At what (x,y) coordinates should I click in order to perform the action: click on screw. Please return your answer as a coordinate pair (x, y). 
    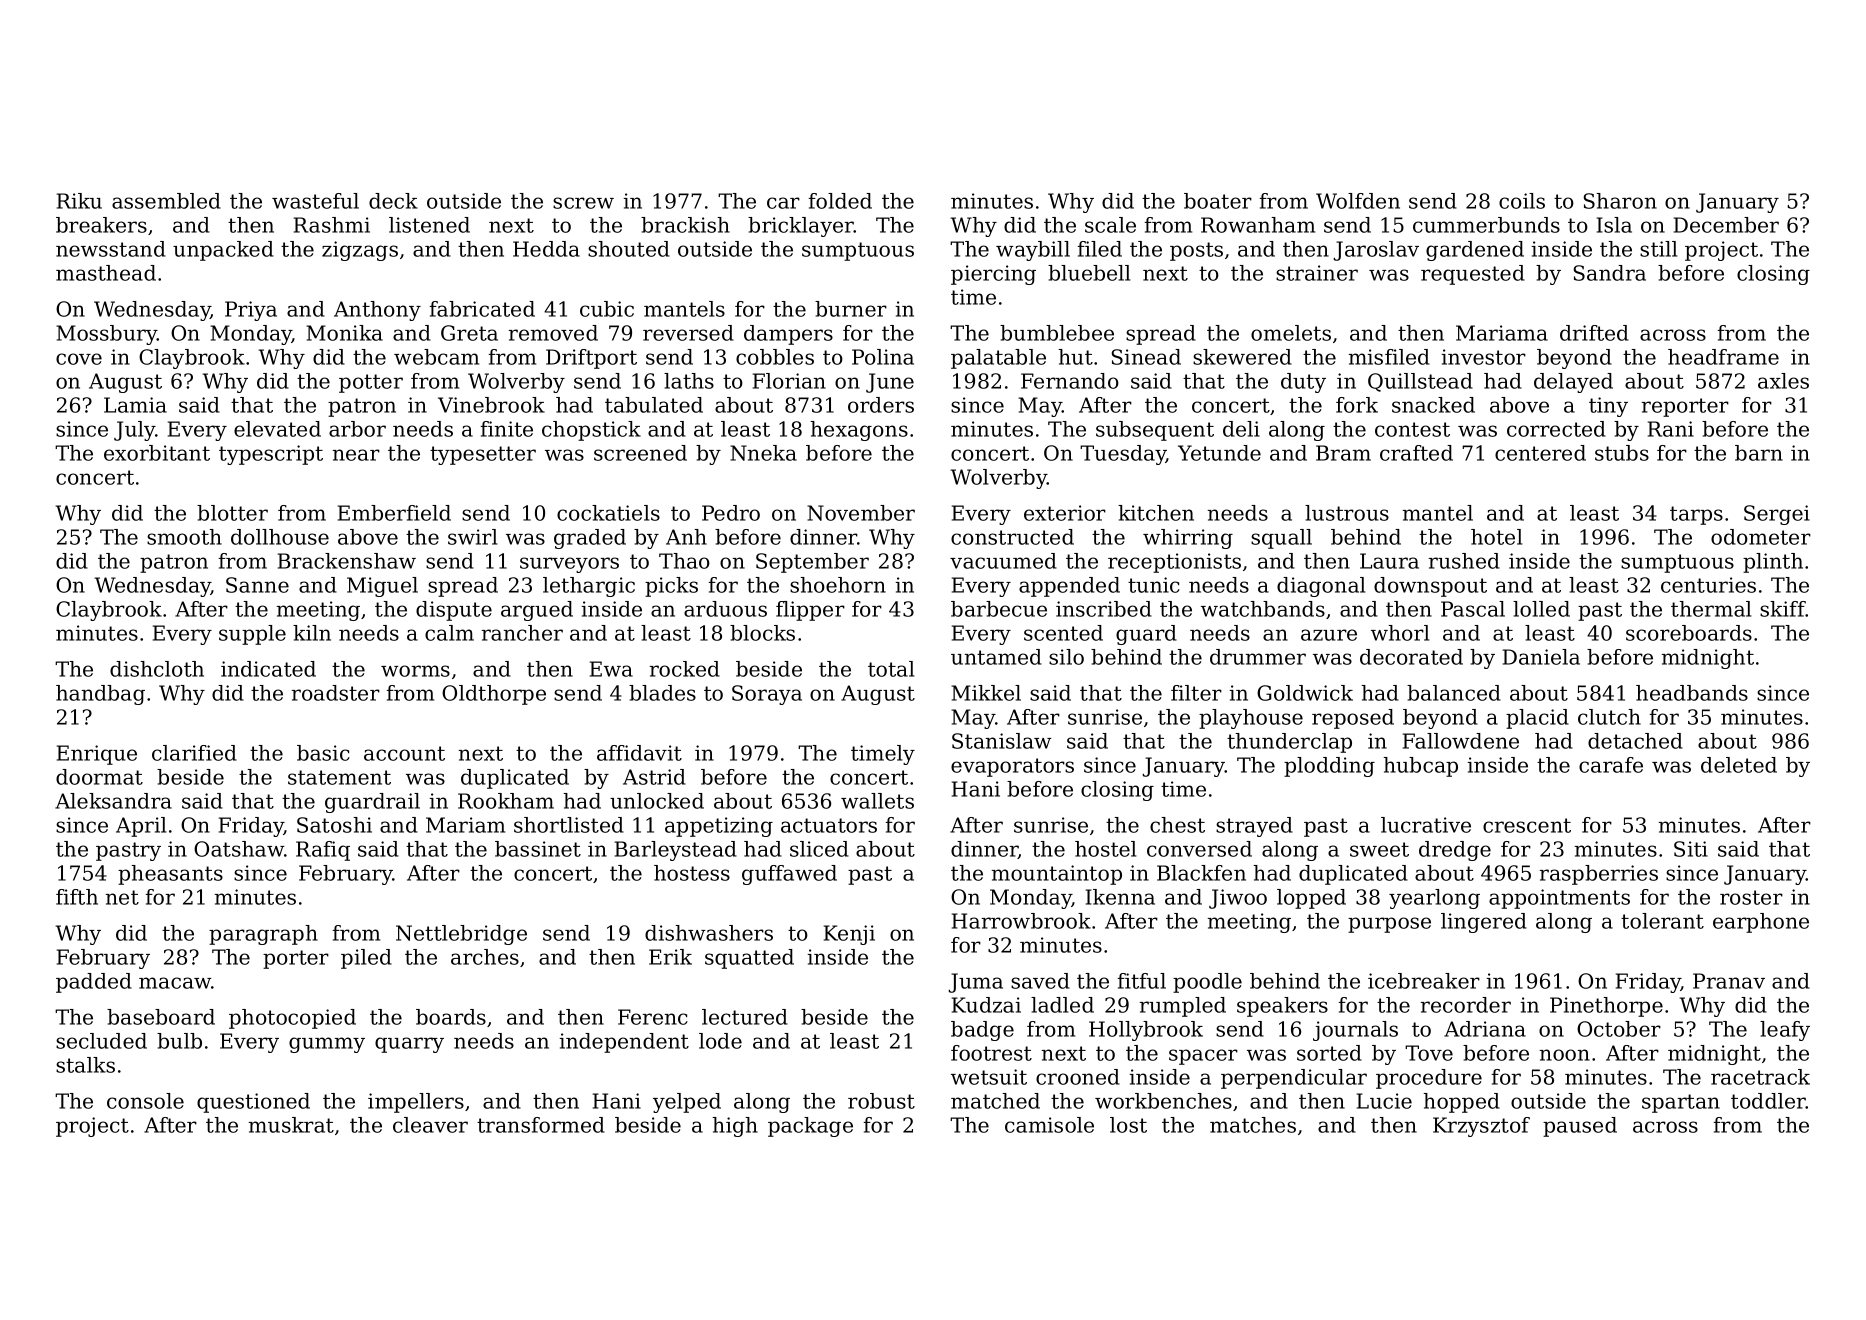
    Looking at the image, I should click on (583, 203).
